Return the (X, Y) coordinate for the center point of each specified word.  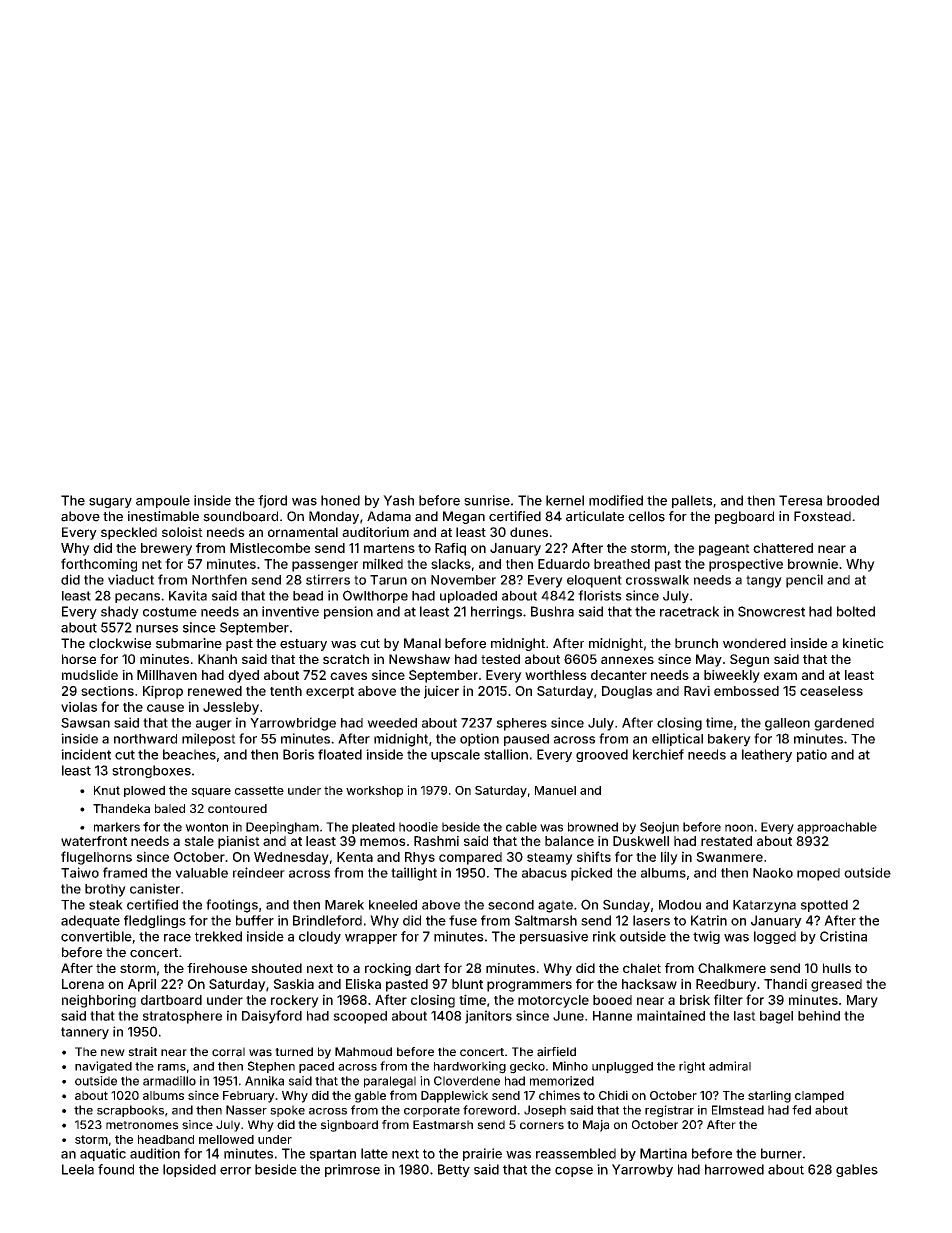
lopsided (189, 1170)
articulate (595, 516)
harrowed (734, 1169)
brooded (853, 500)
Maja (596, 1126)
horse (79, 659)
